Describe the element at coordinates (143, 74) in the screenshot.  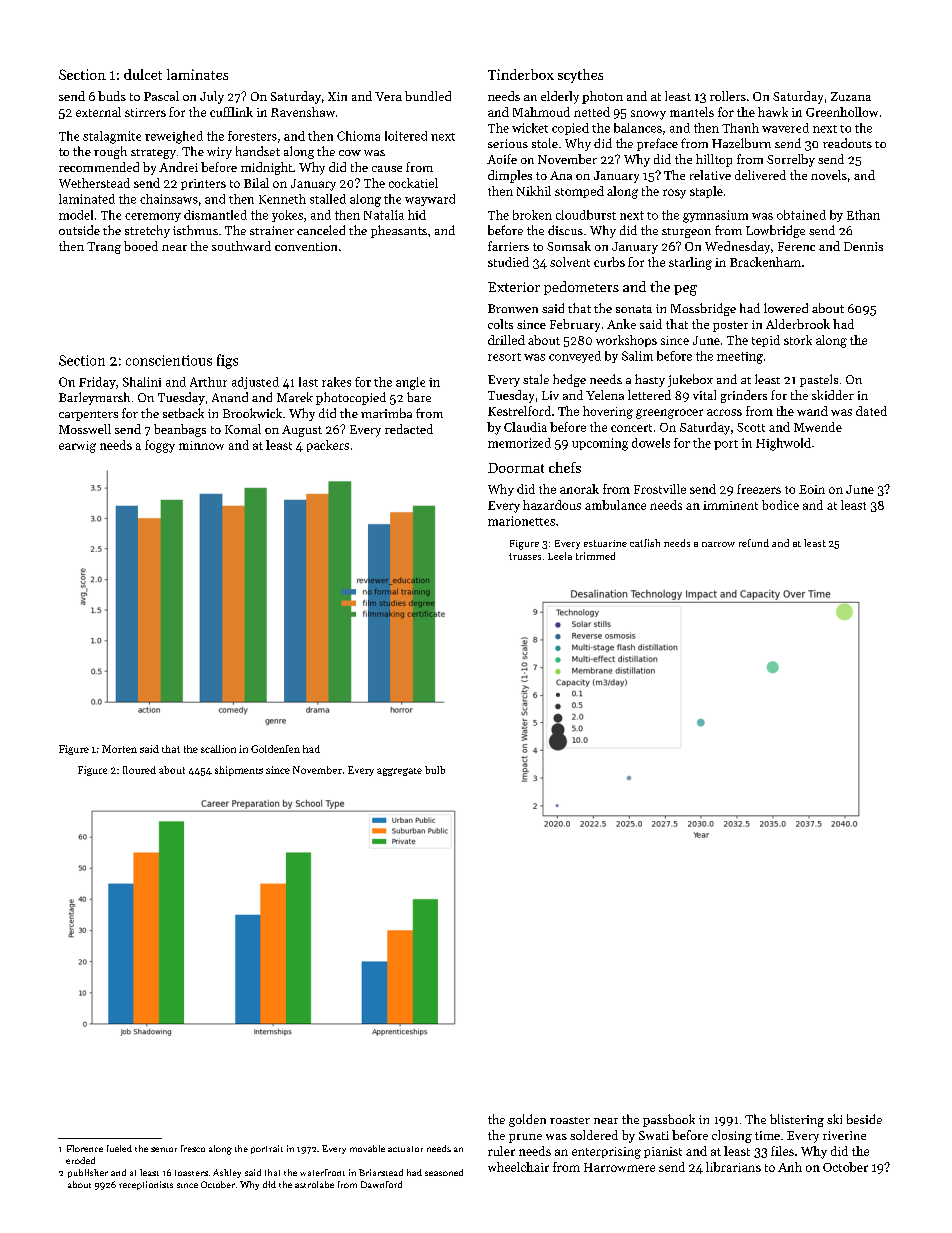
I see `dulcet` at that location.
